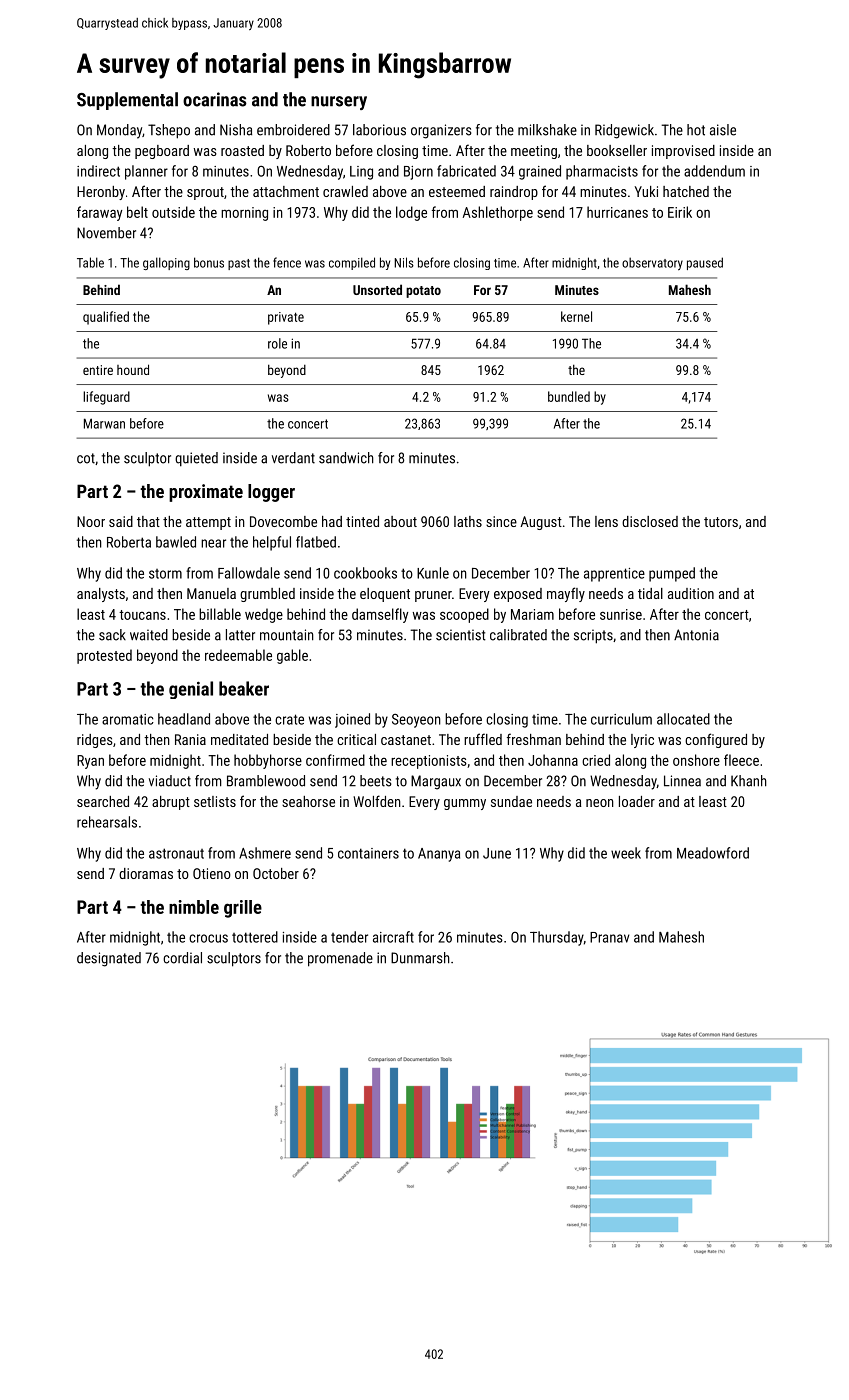  Describe the element at coordinates (345, 191) in the screenshot. I see `crawled` at that location.
